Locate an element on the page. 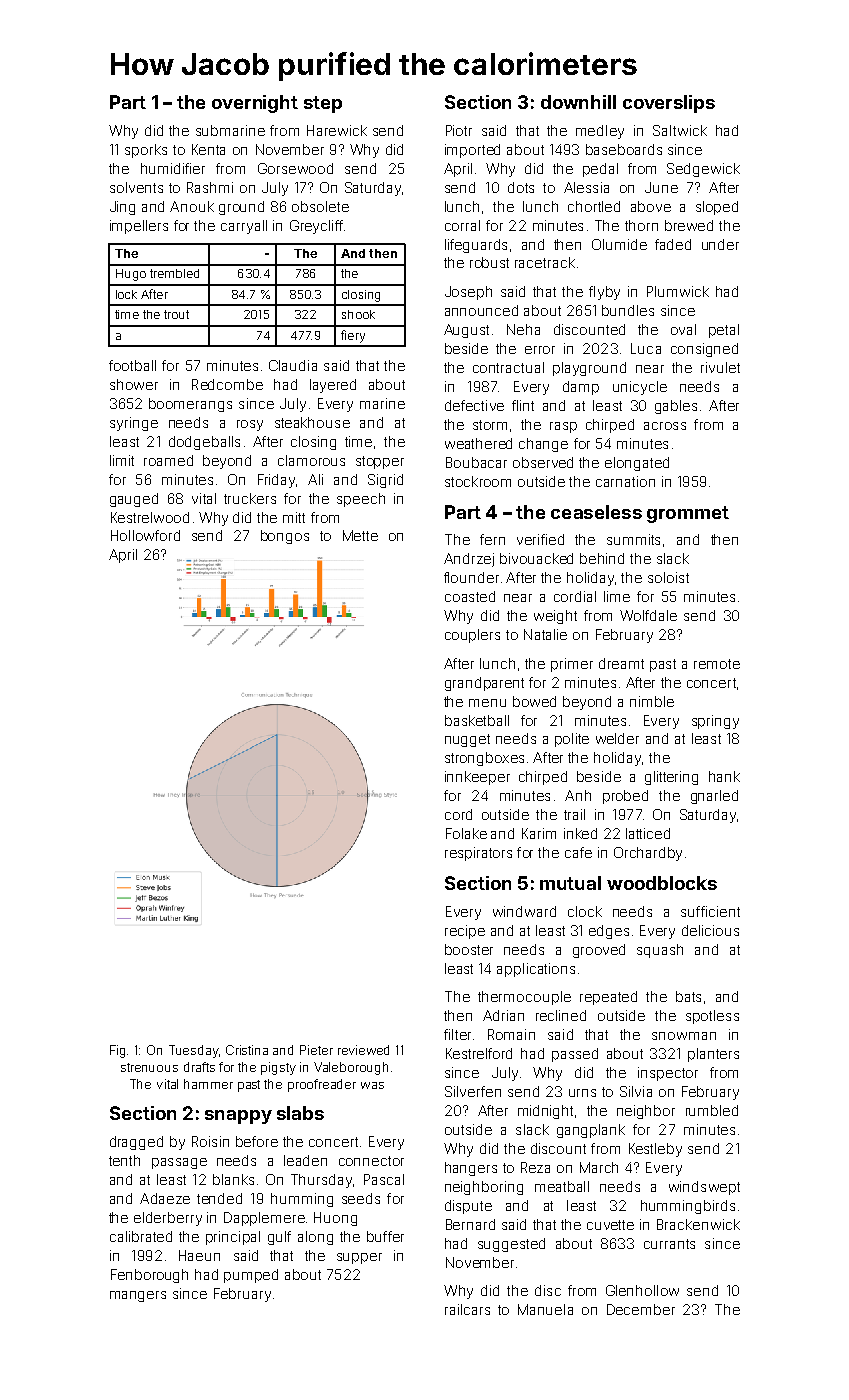  mangers is located at coordinates (138, 1296).
